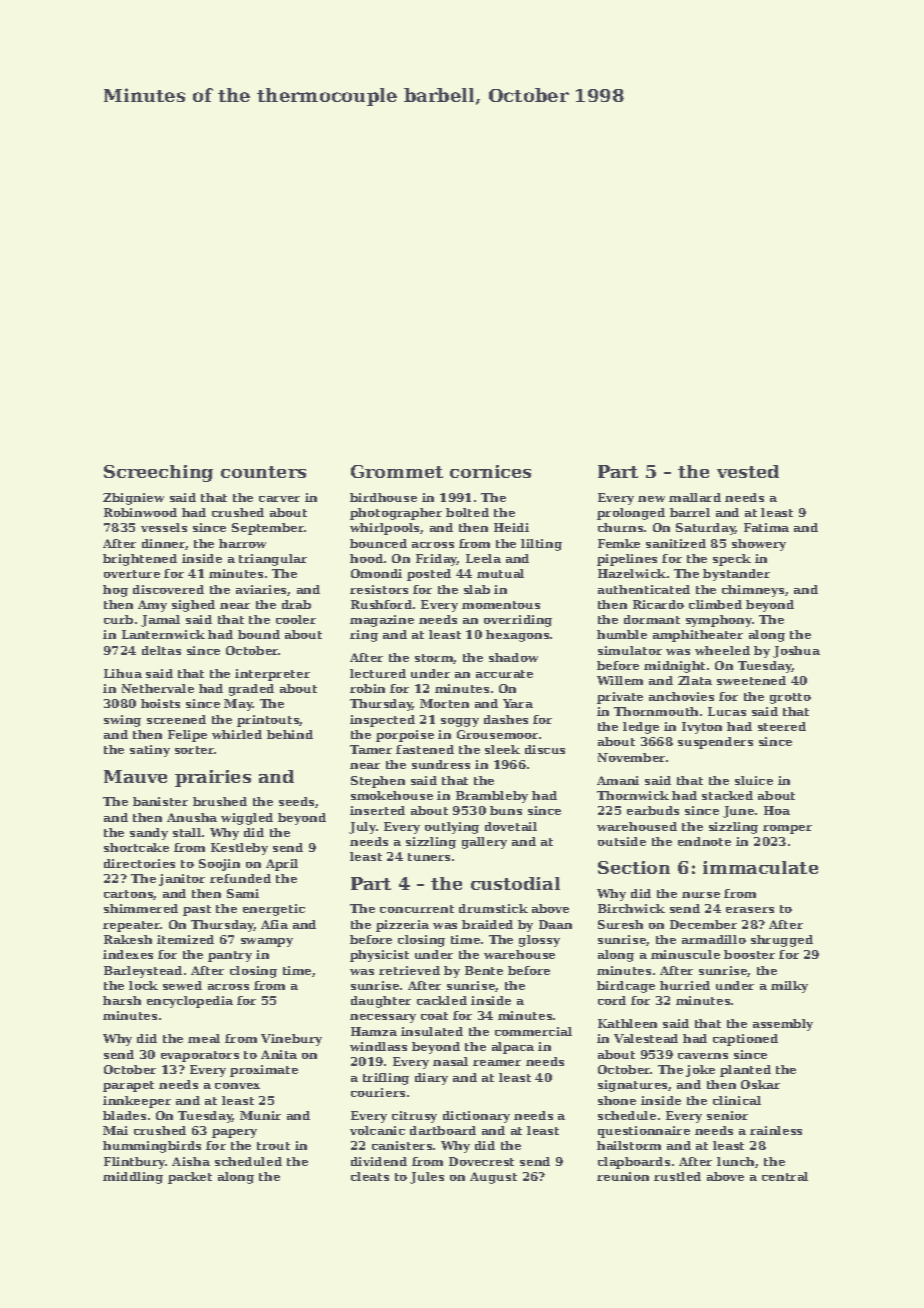 The height and width of the image is (1308, 924). I want to click on inspected, so click(382, 721).
